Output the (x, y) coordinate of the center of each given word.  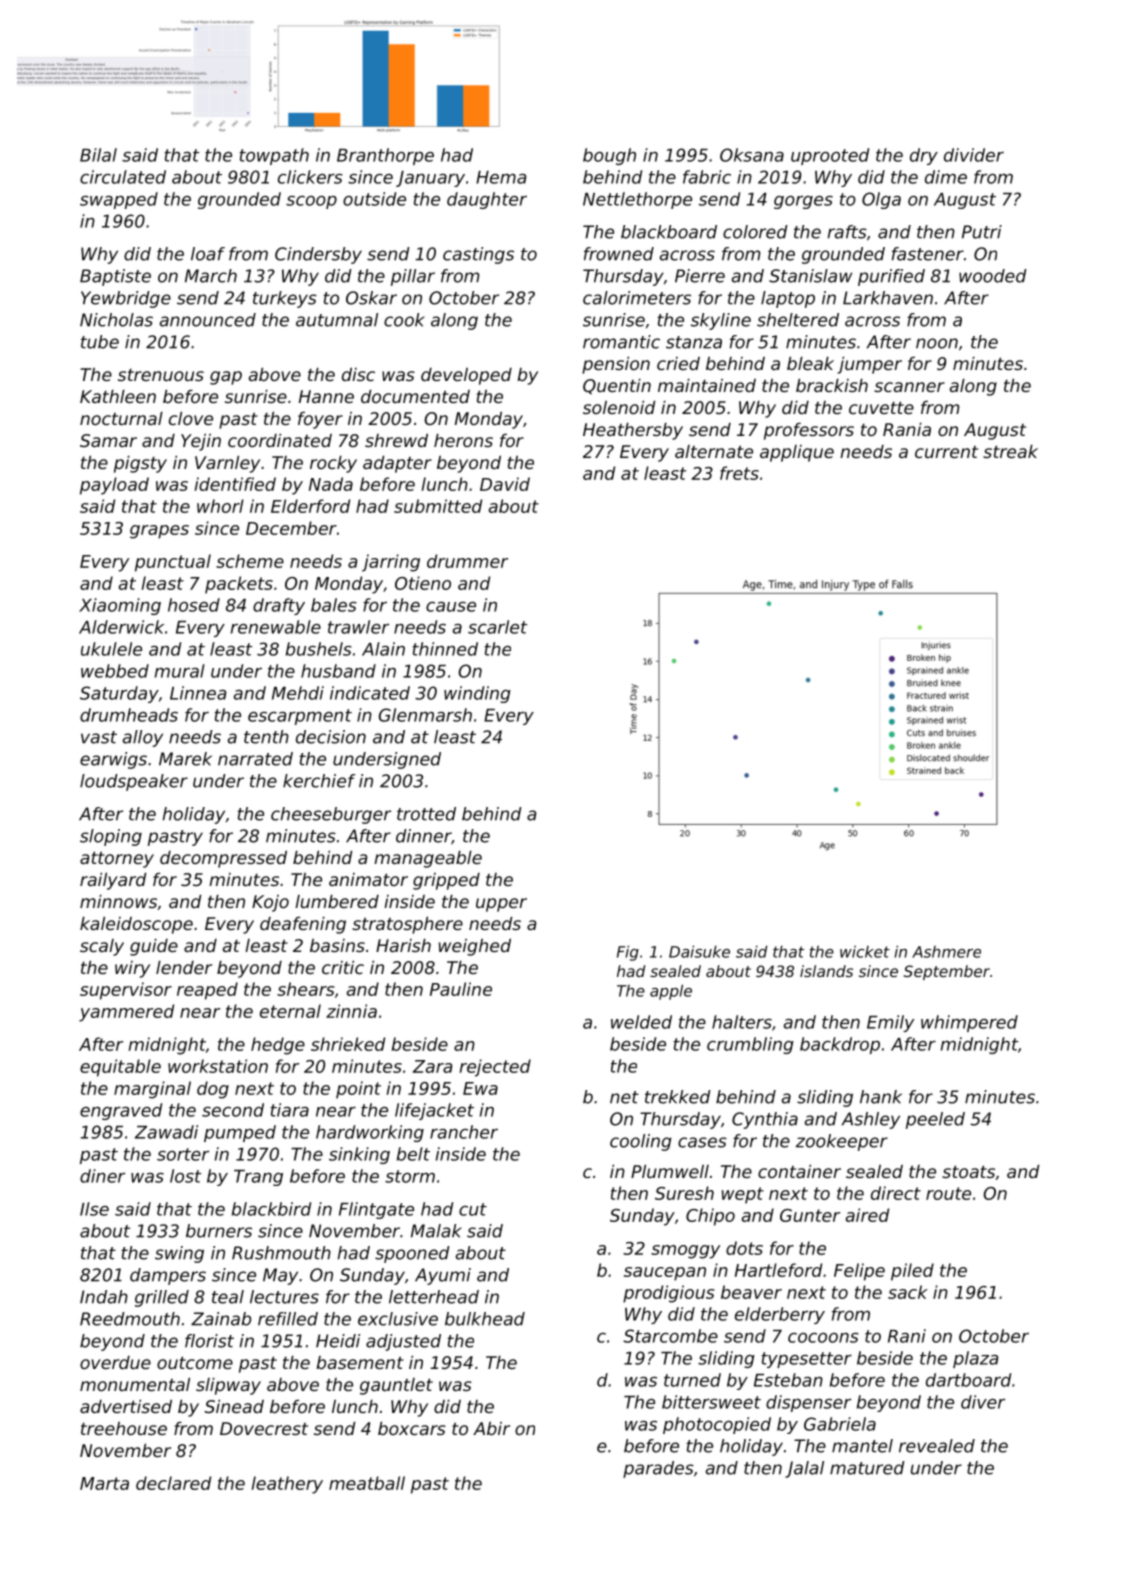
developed (466, 376)
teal (228, 1297)
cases (702, 1142)
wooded (993, 276)
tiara (289, 1110)
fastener (928, 254)
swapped (119, 200)
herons (463, 440)
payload (114, 486)
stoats (968, 1172)
